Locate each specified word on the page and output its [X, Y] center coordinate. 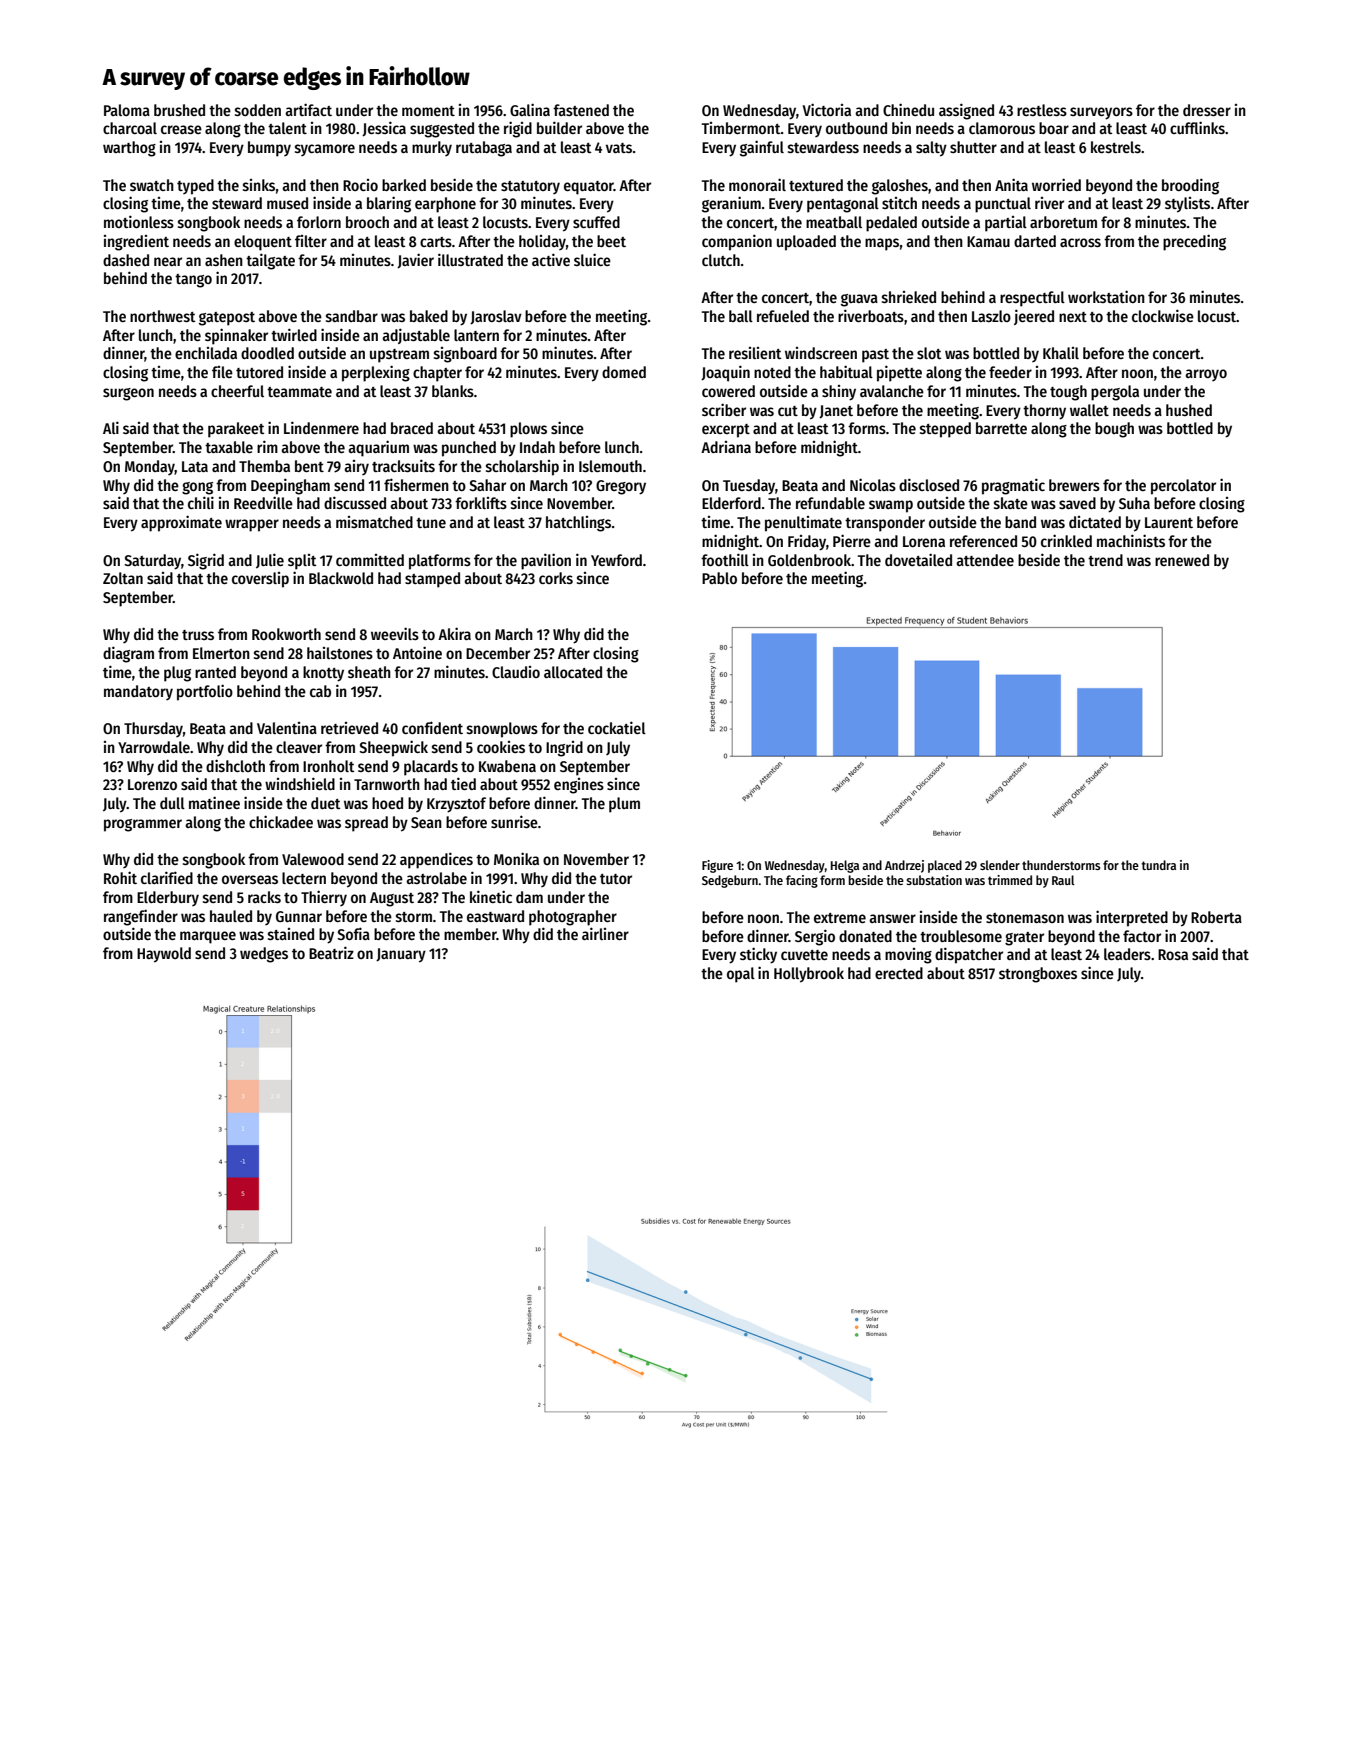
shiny [839, 393]
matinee [214, 802]
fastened [581, 110]
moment [428, 111]
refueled [783, 316]
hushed [1189, 410]
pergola [1115, 393]
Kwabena [507, 766]
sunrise [514, 821]
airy [356, 467]
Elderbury [168, 898]
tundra [1158, 865]
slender [1000, 865]
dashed [126, 260]
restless [1042, 110]
